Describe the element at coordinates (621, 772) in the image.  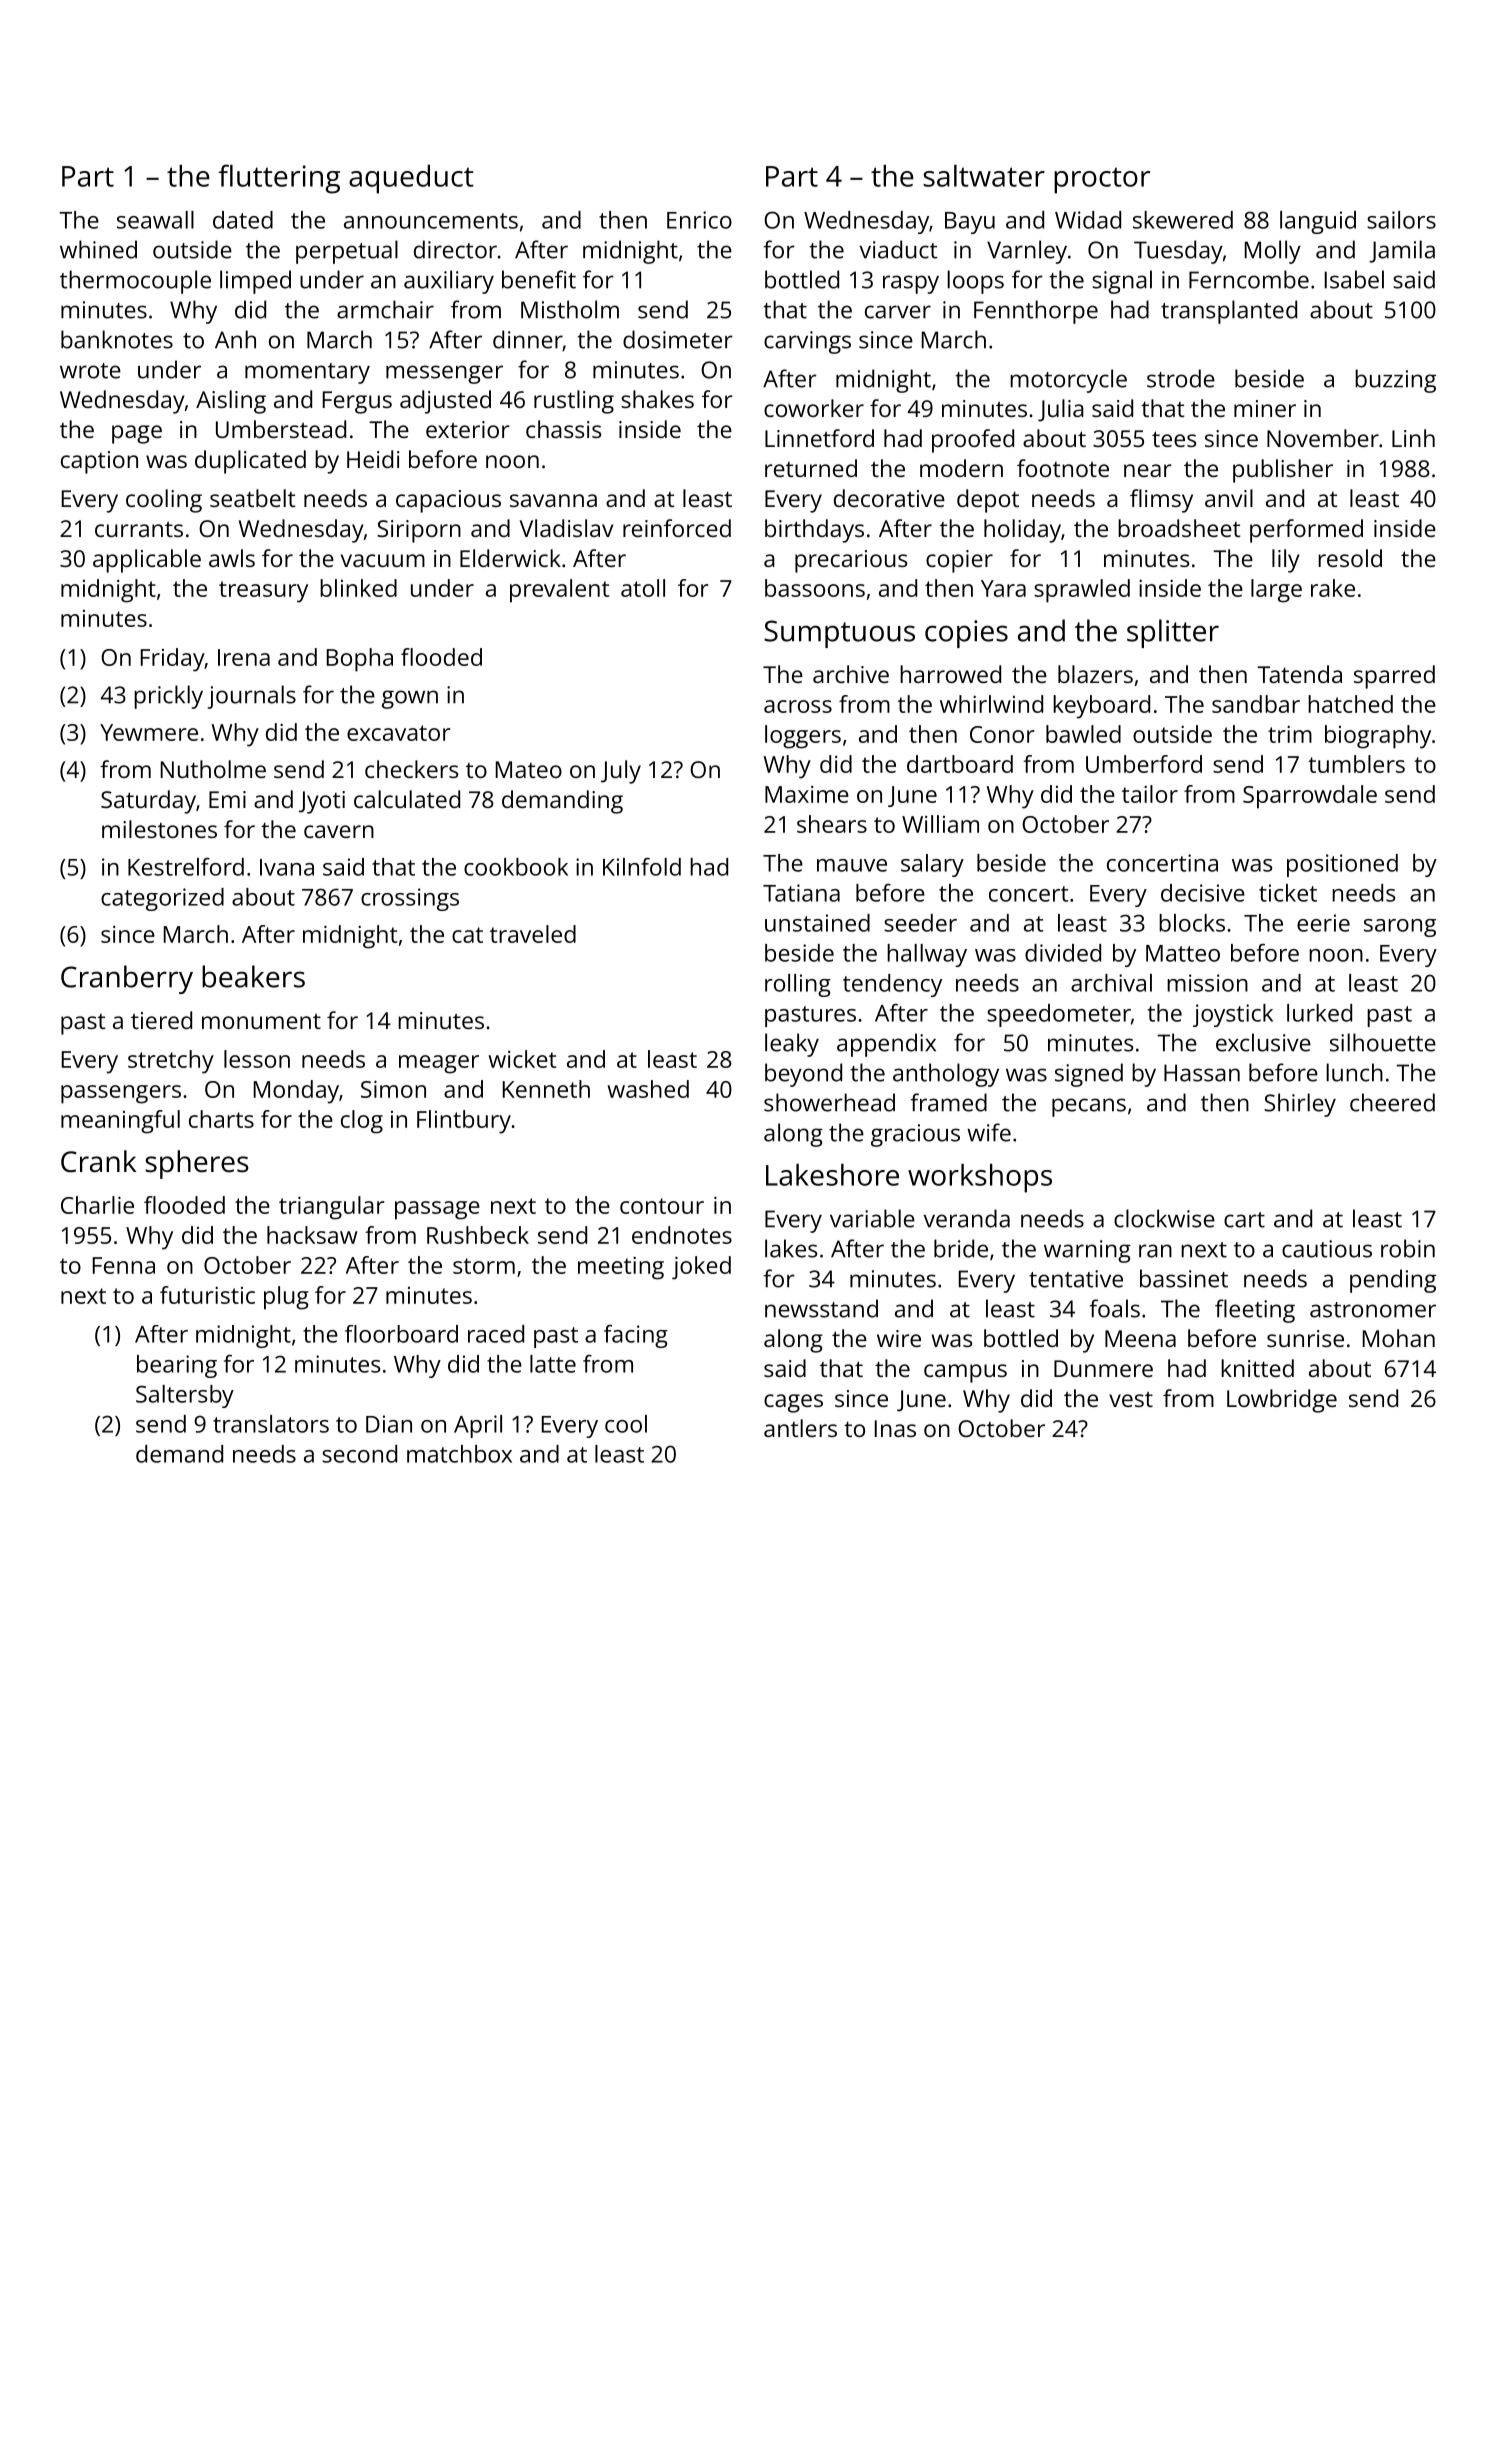
I see `July` at that location.
